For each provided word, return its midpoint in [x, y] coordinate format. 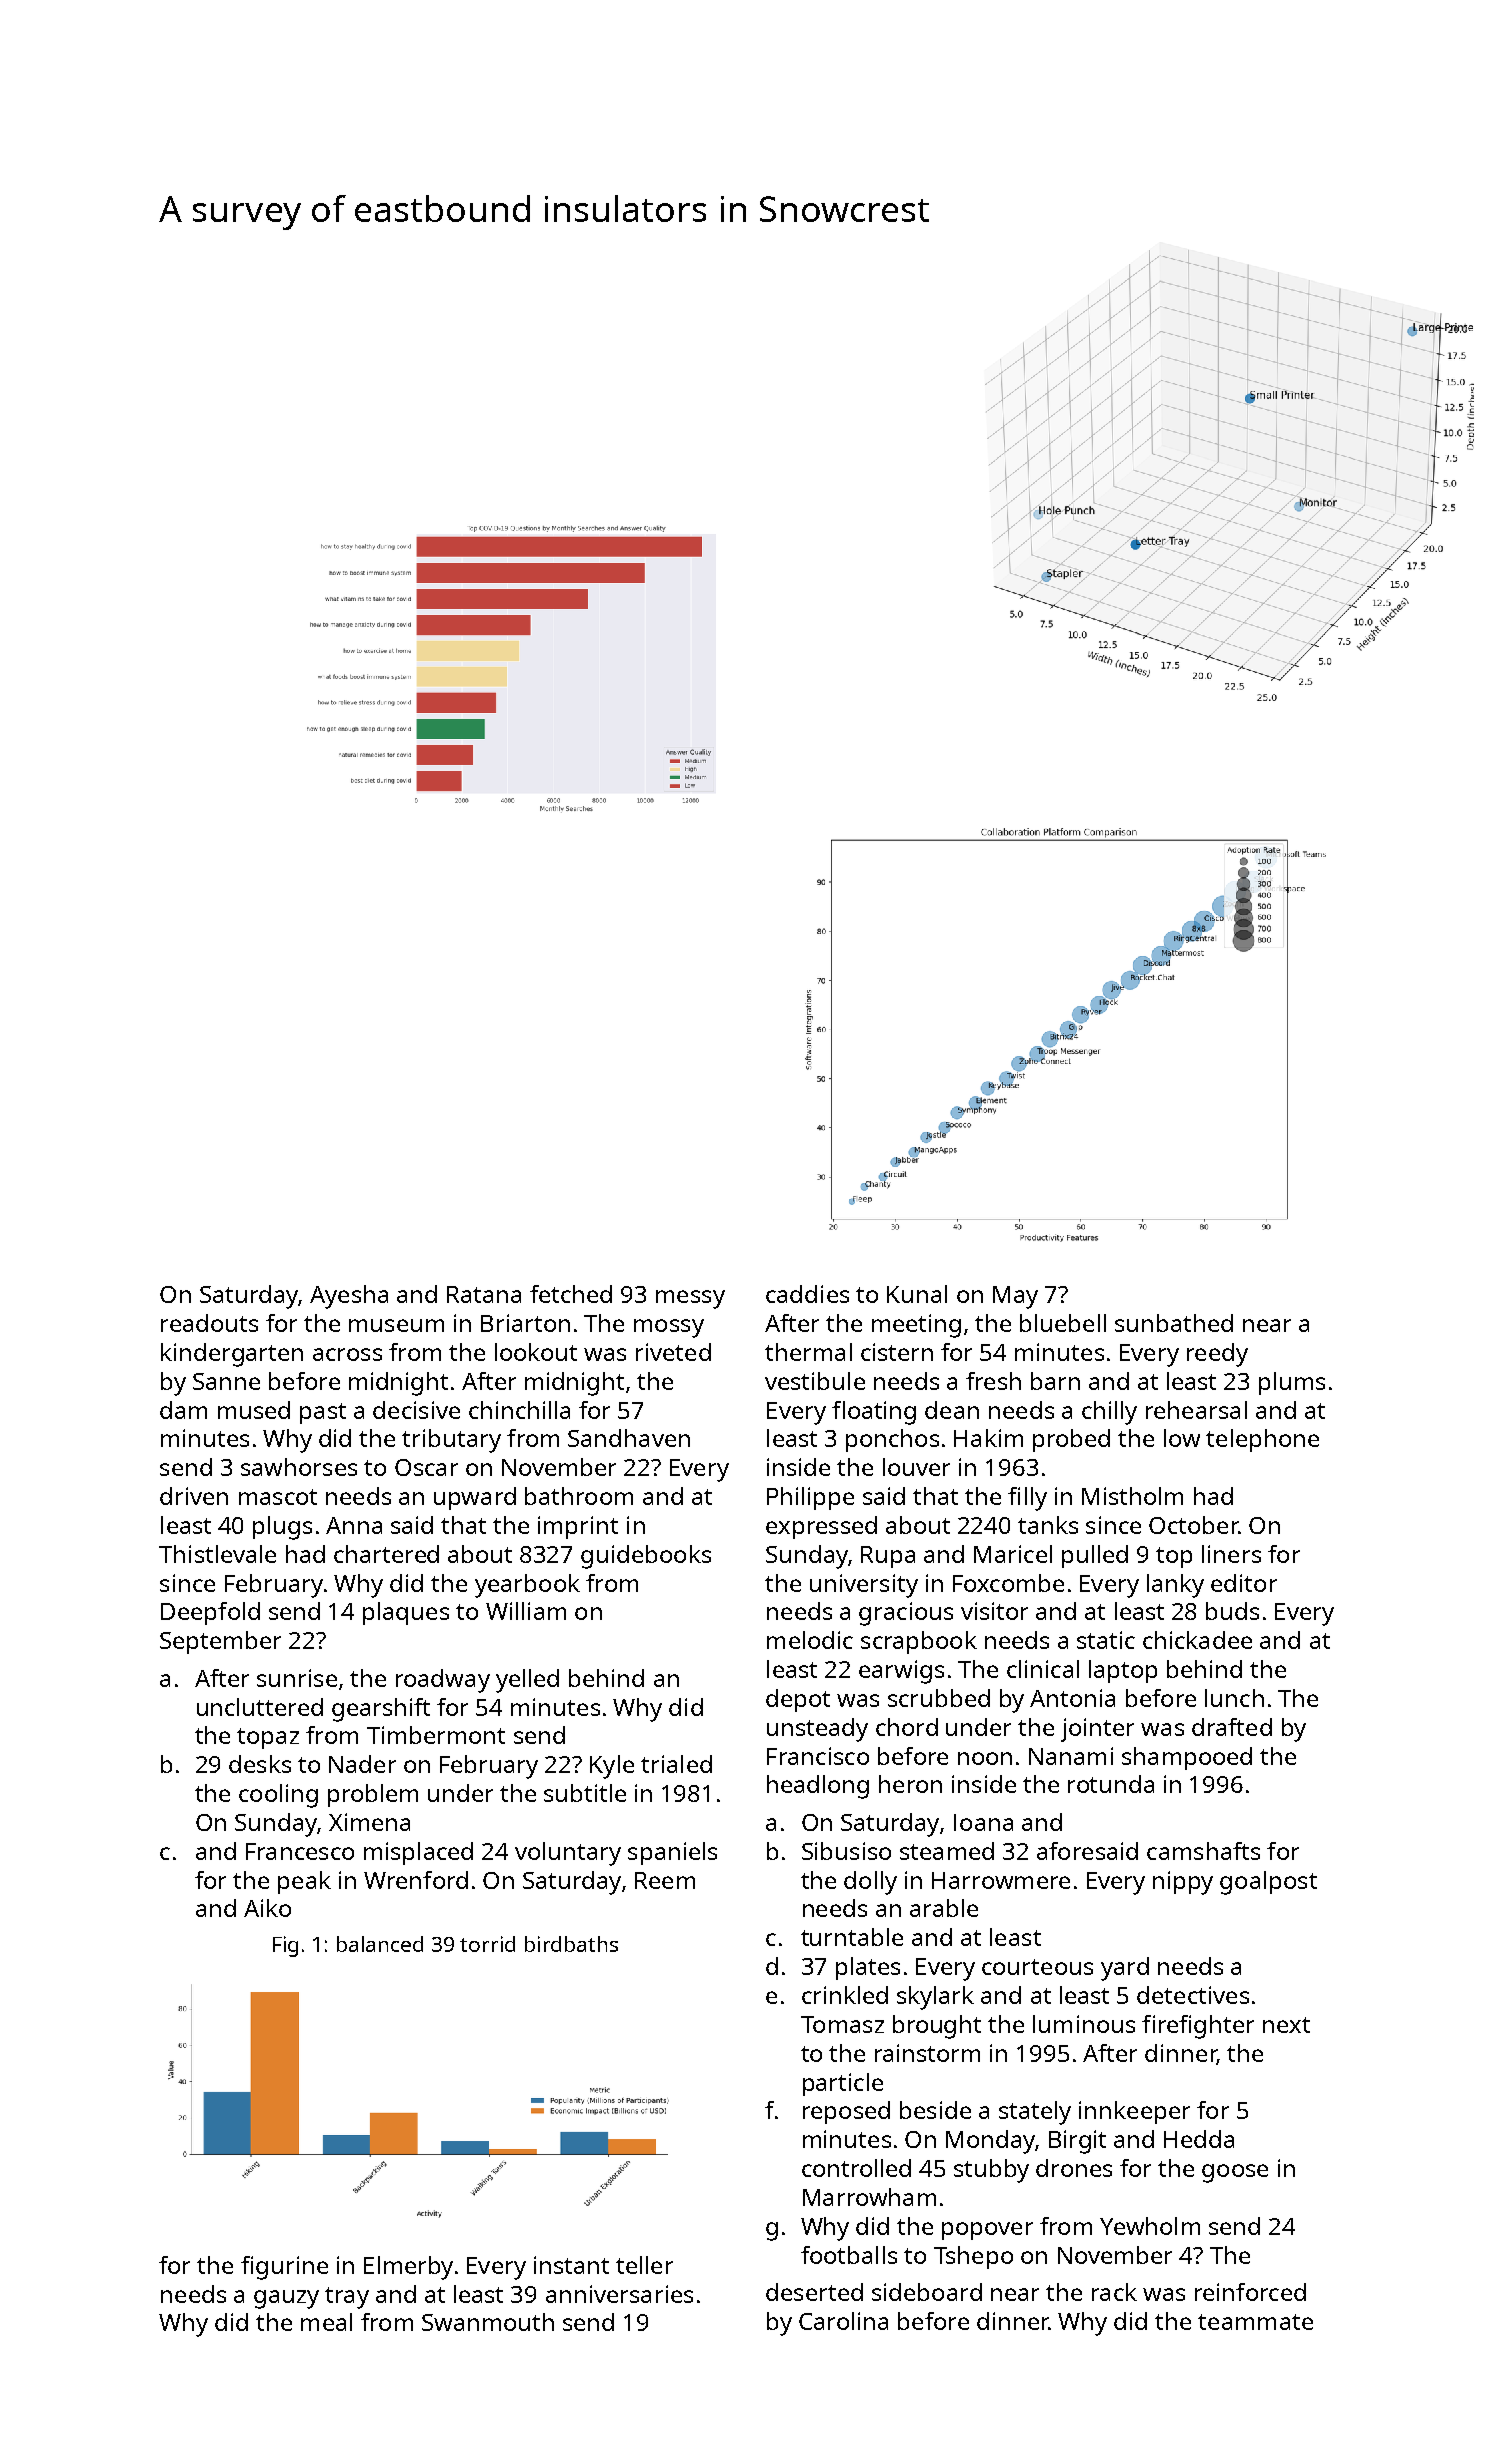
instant [571, 2265]
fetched [571, 1294]
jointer [1097, 1730]
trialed [676, 1764]
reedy [1217, 1355]
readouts [209, 1323]
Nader [362, 1764]
